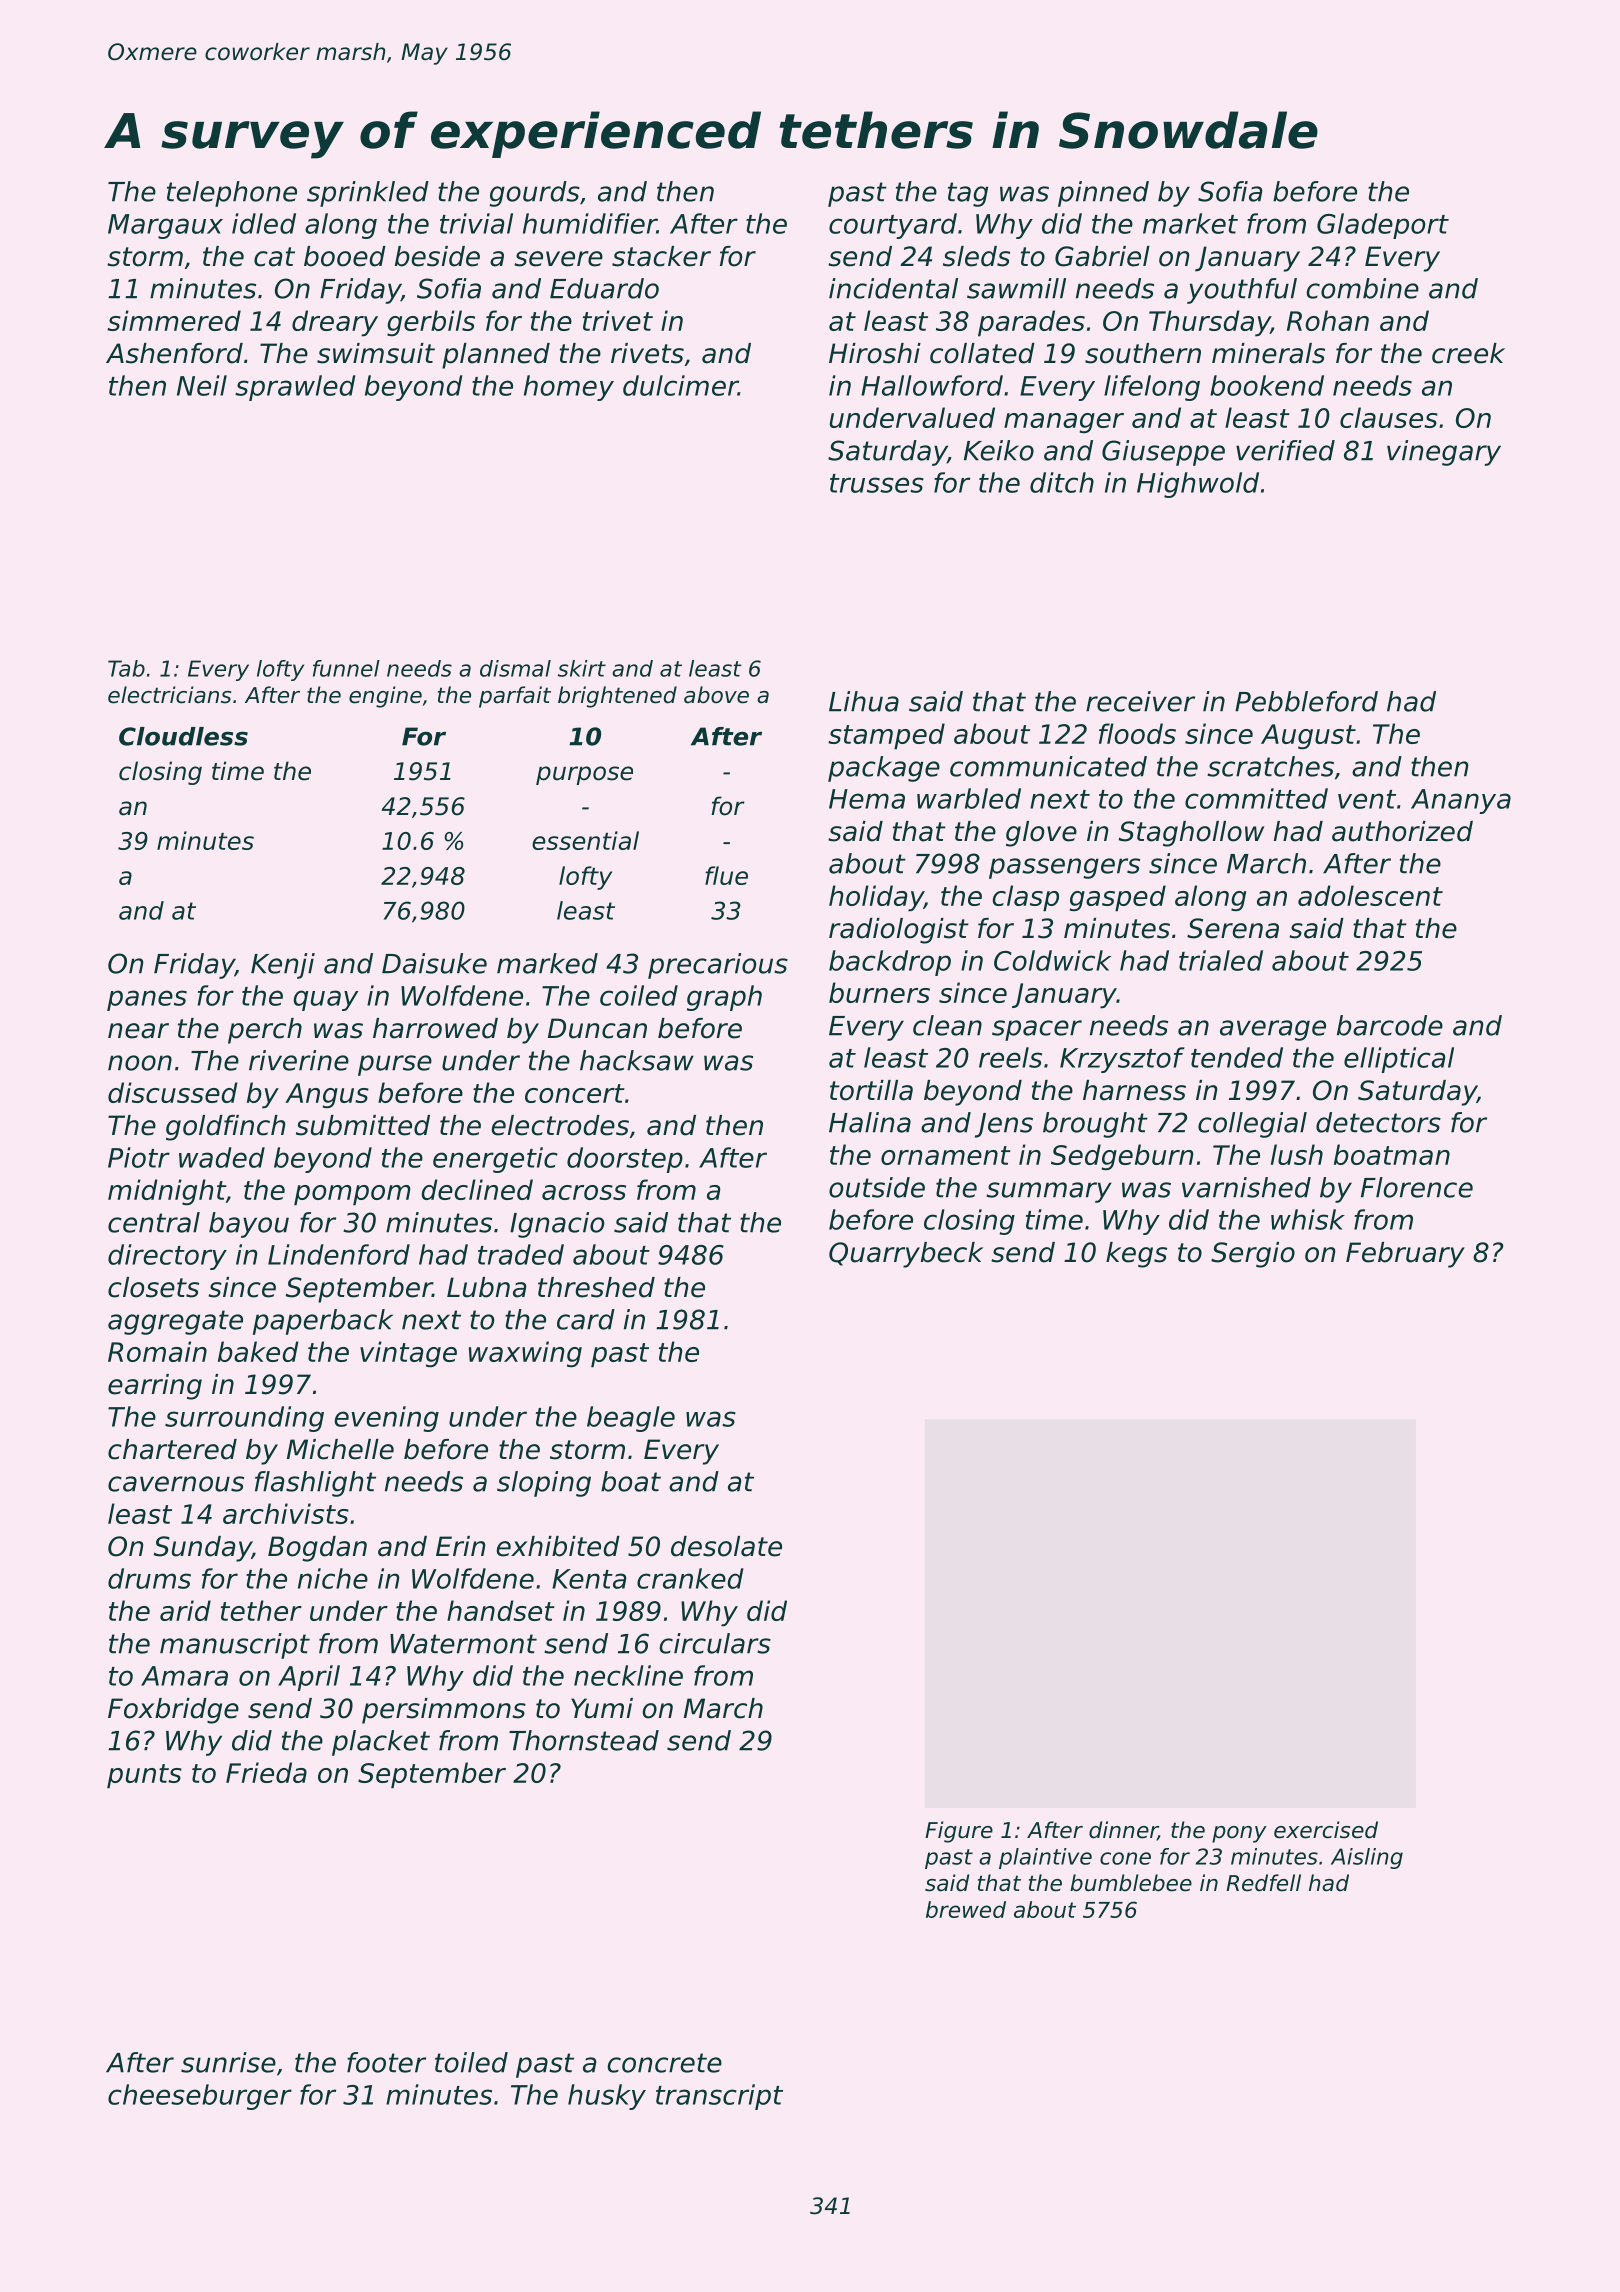 The width and height of the screenshot is (1620, 2292). What do you see at coordinates (363, 1125) in the screenshot?
I see `submitted` at bounding box center [363, 1125].
